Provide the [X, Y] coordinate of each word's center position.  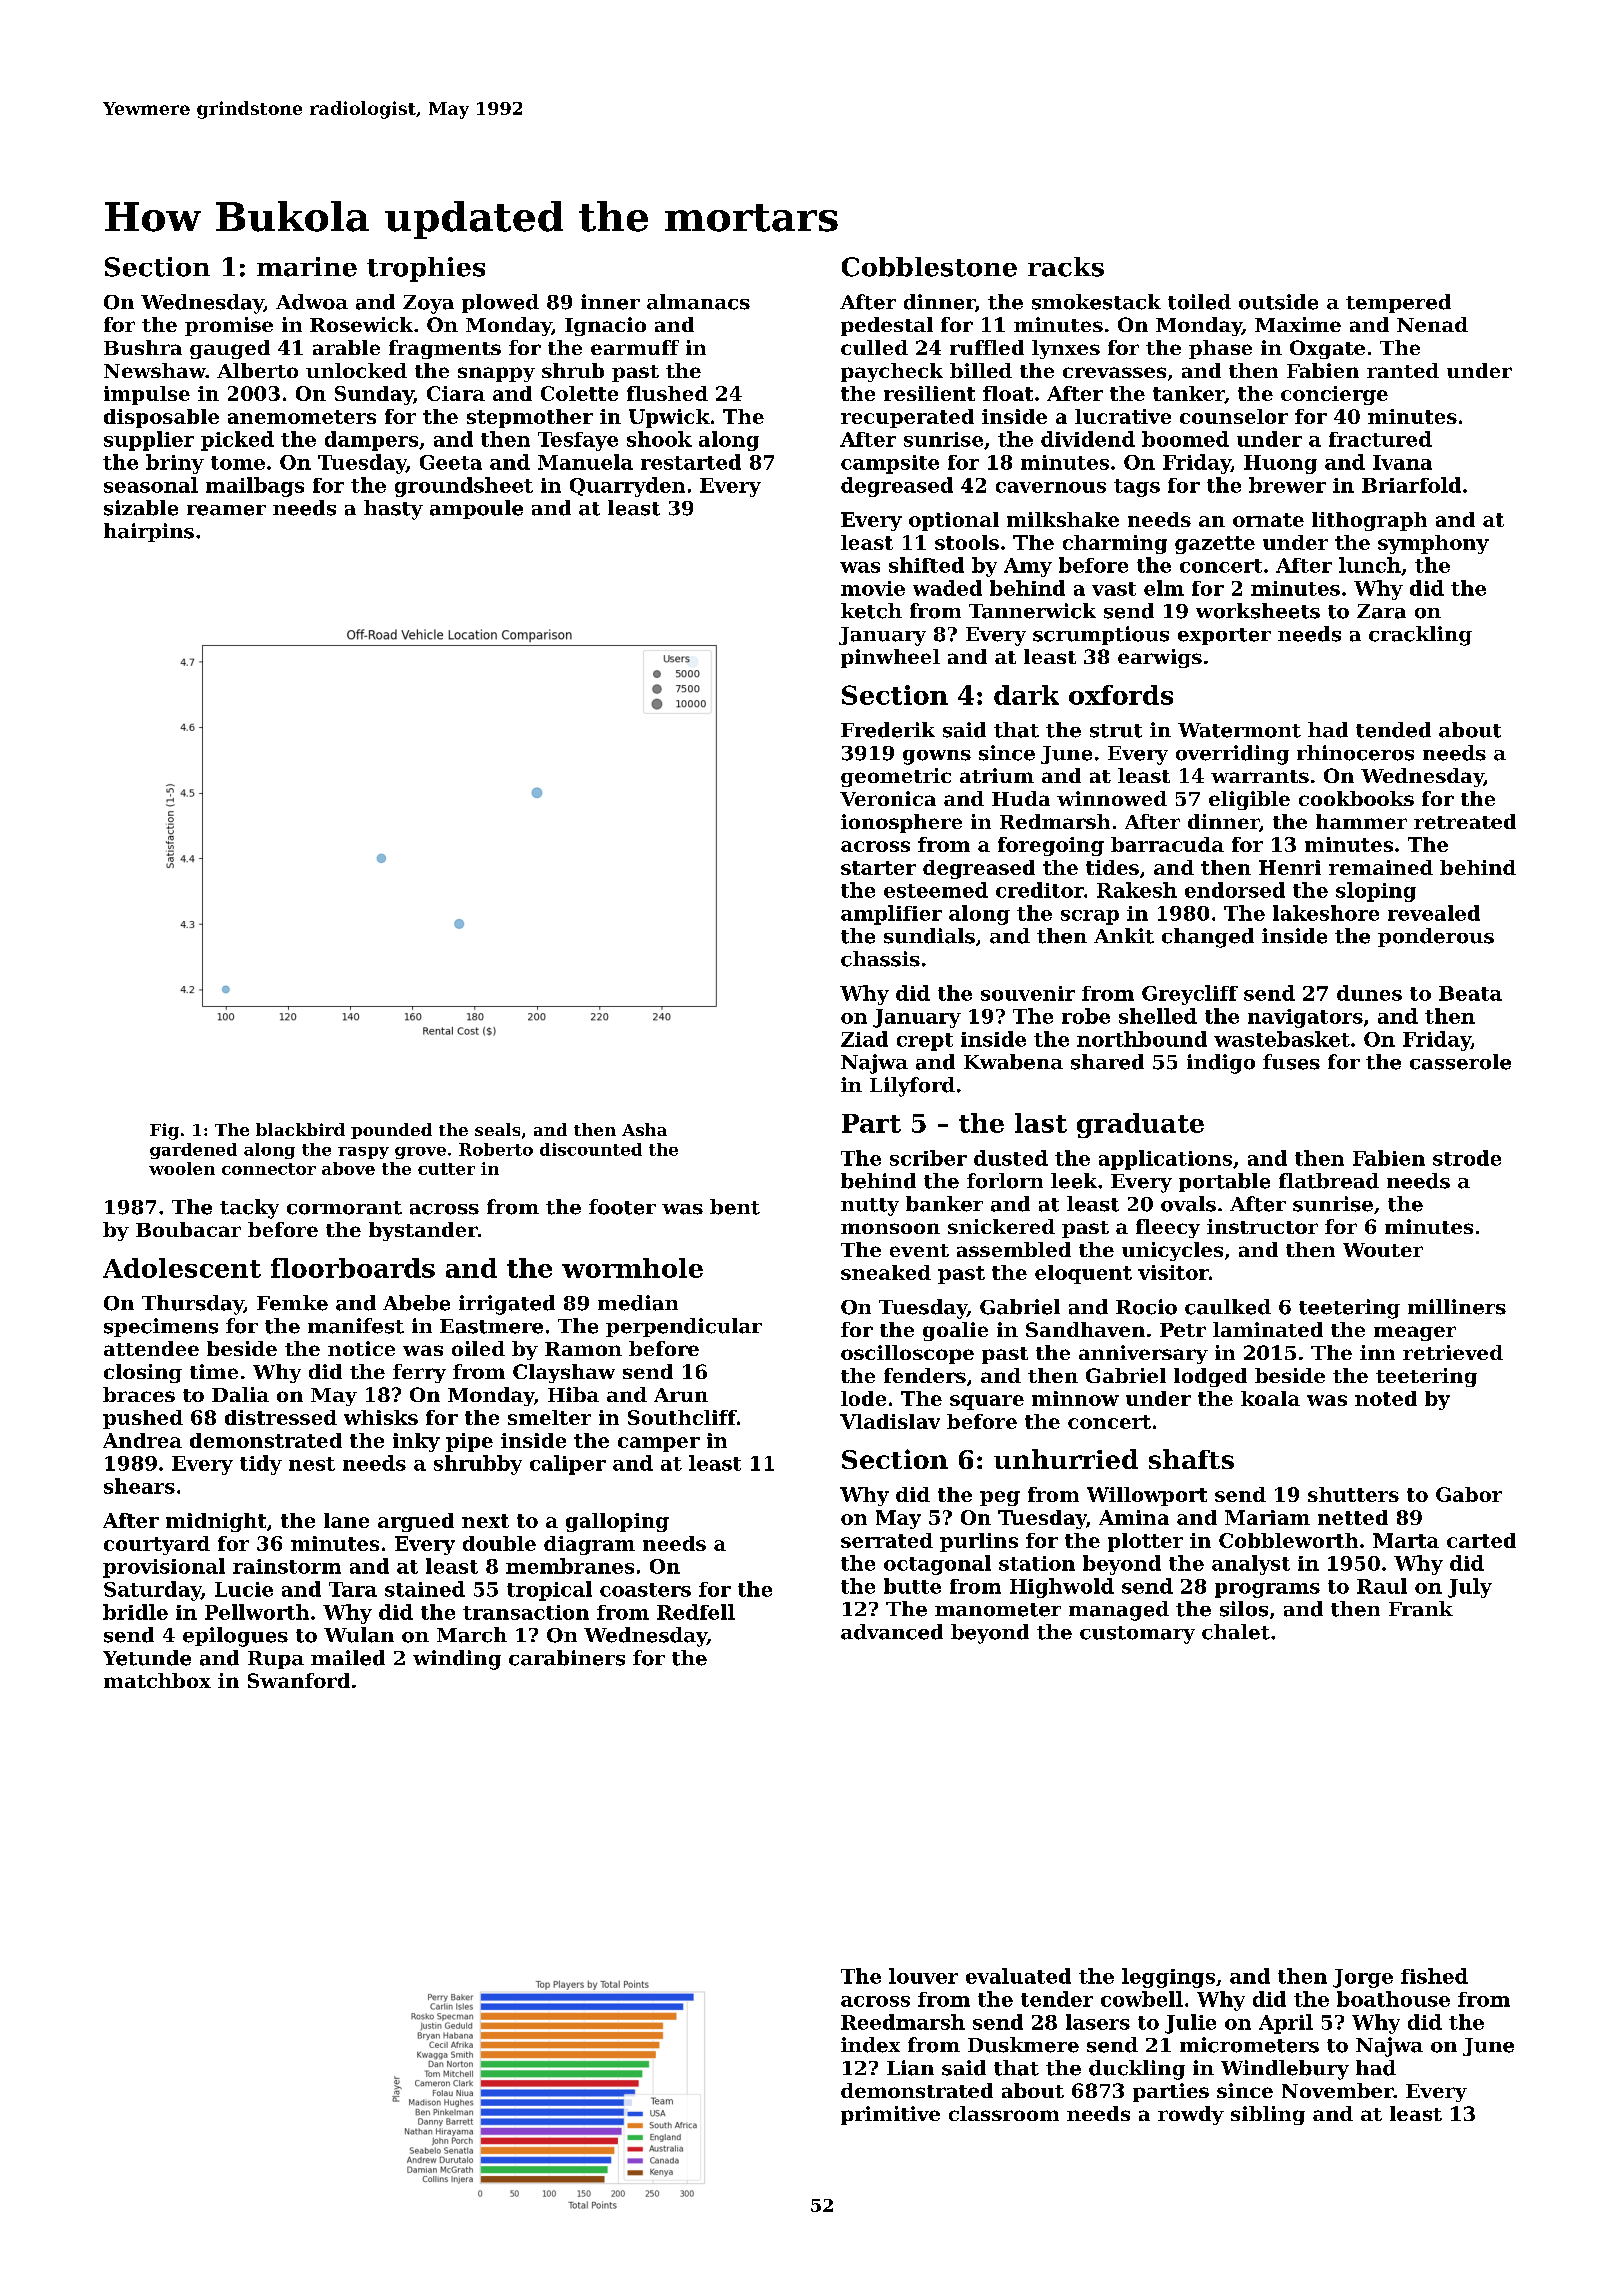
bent [735, 1207]
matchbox [157, 1680]
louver [923, 1976]
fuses [1291, 1062]
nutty [870, 1207]
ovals [1188, 1204]
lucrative [1123, 416]
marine [307, 267]
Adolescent [182, 1268]
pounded [391, 1131]
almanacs [698, 302]
